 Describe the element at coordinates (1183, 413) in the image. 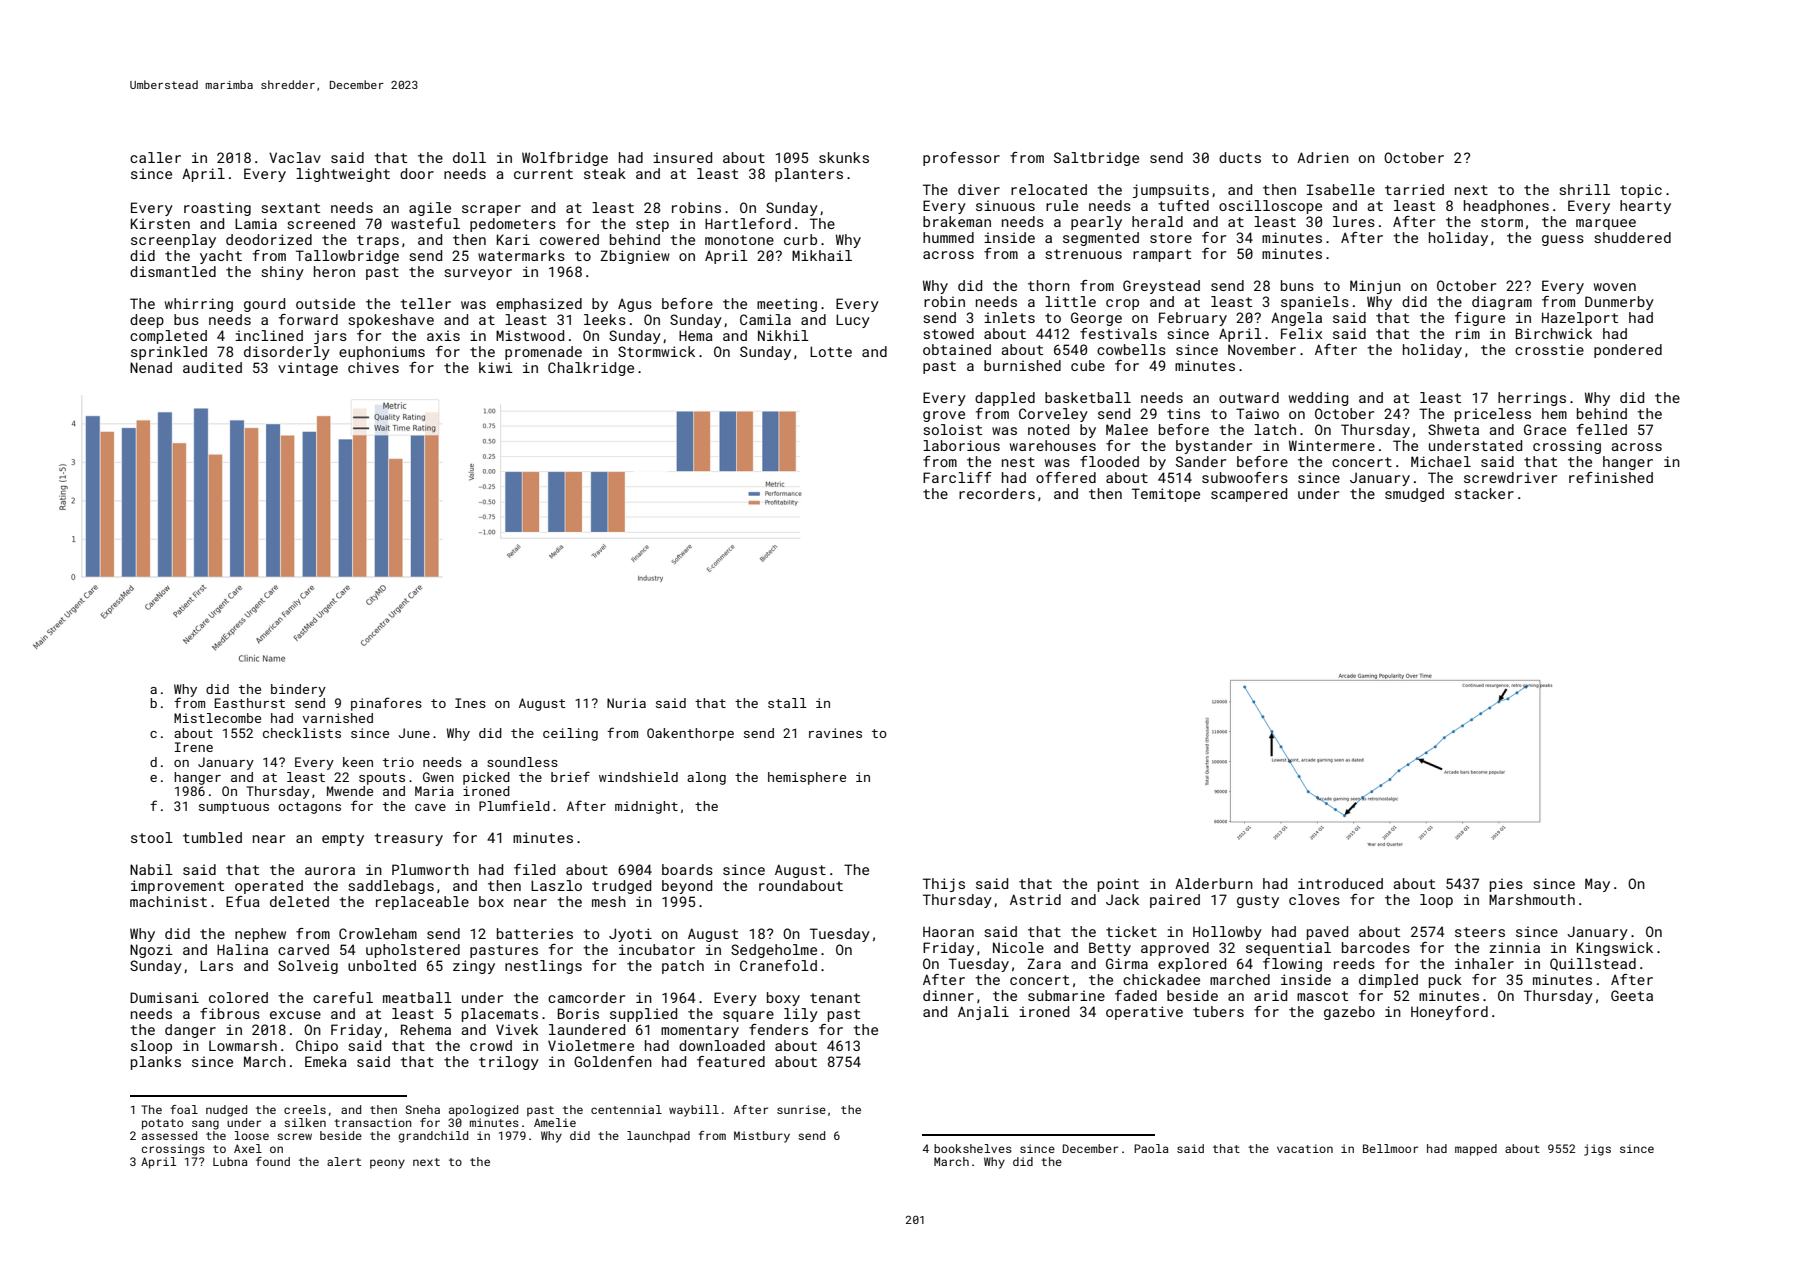

I see `tins` at that location.
